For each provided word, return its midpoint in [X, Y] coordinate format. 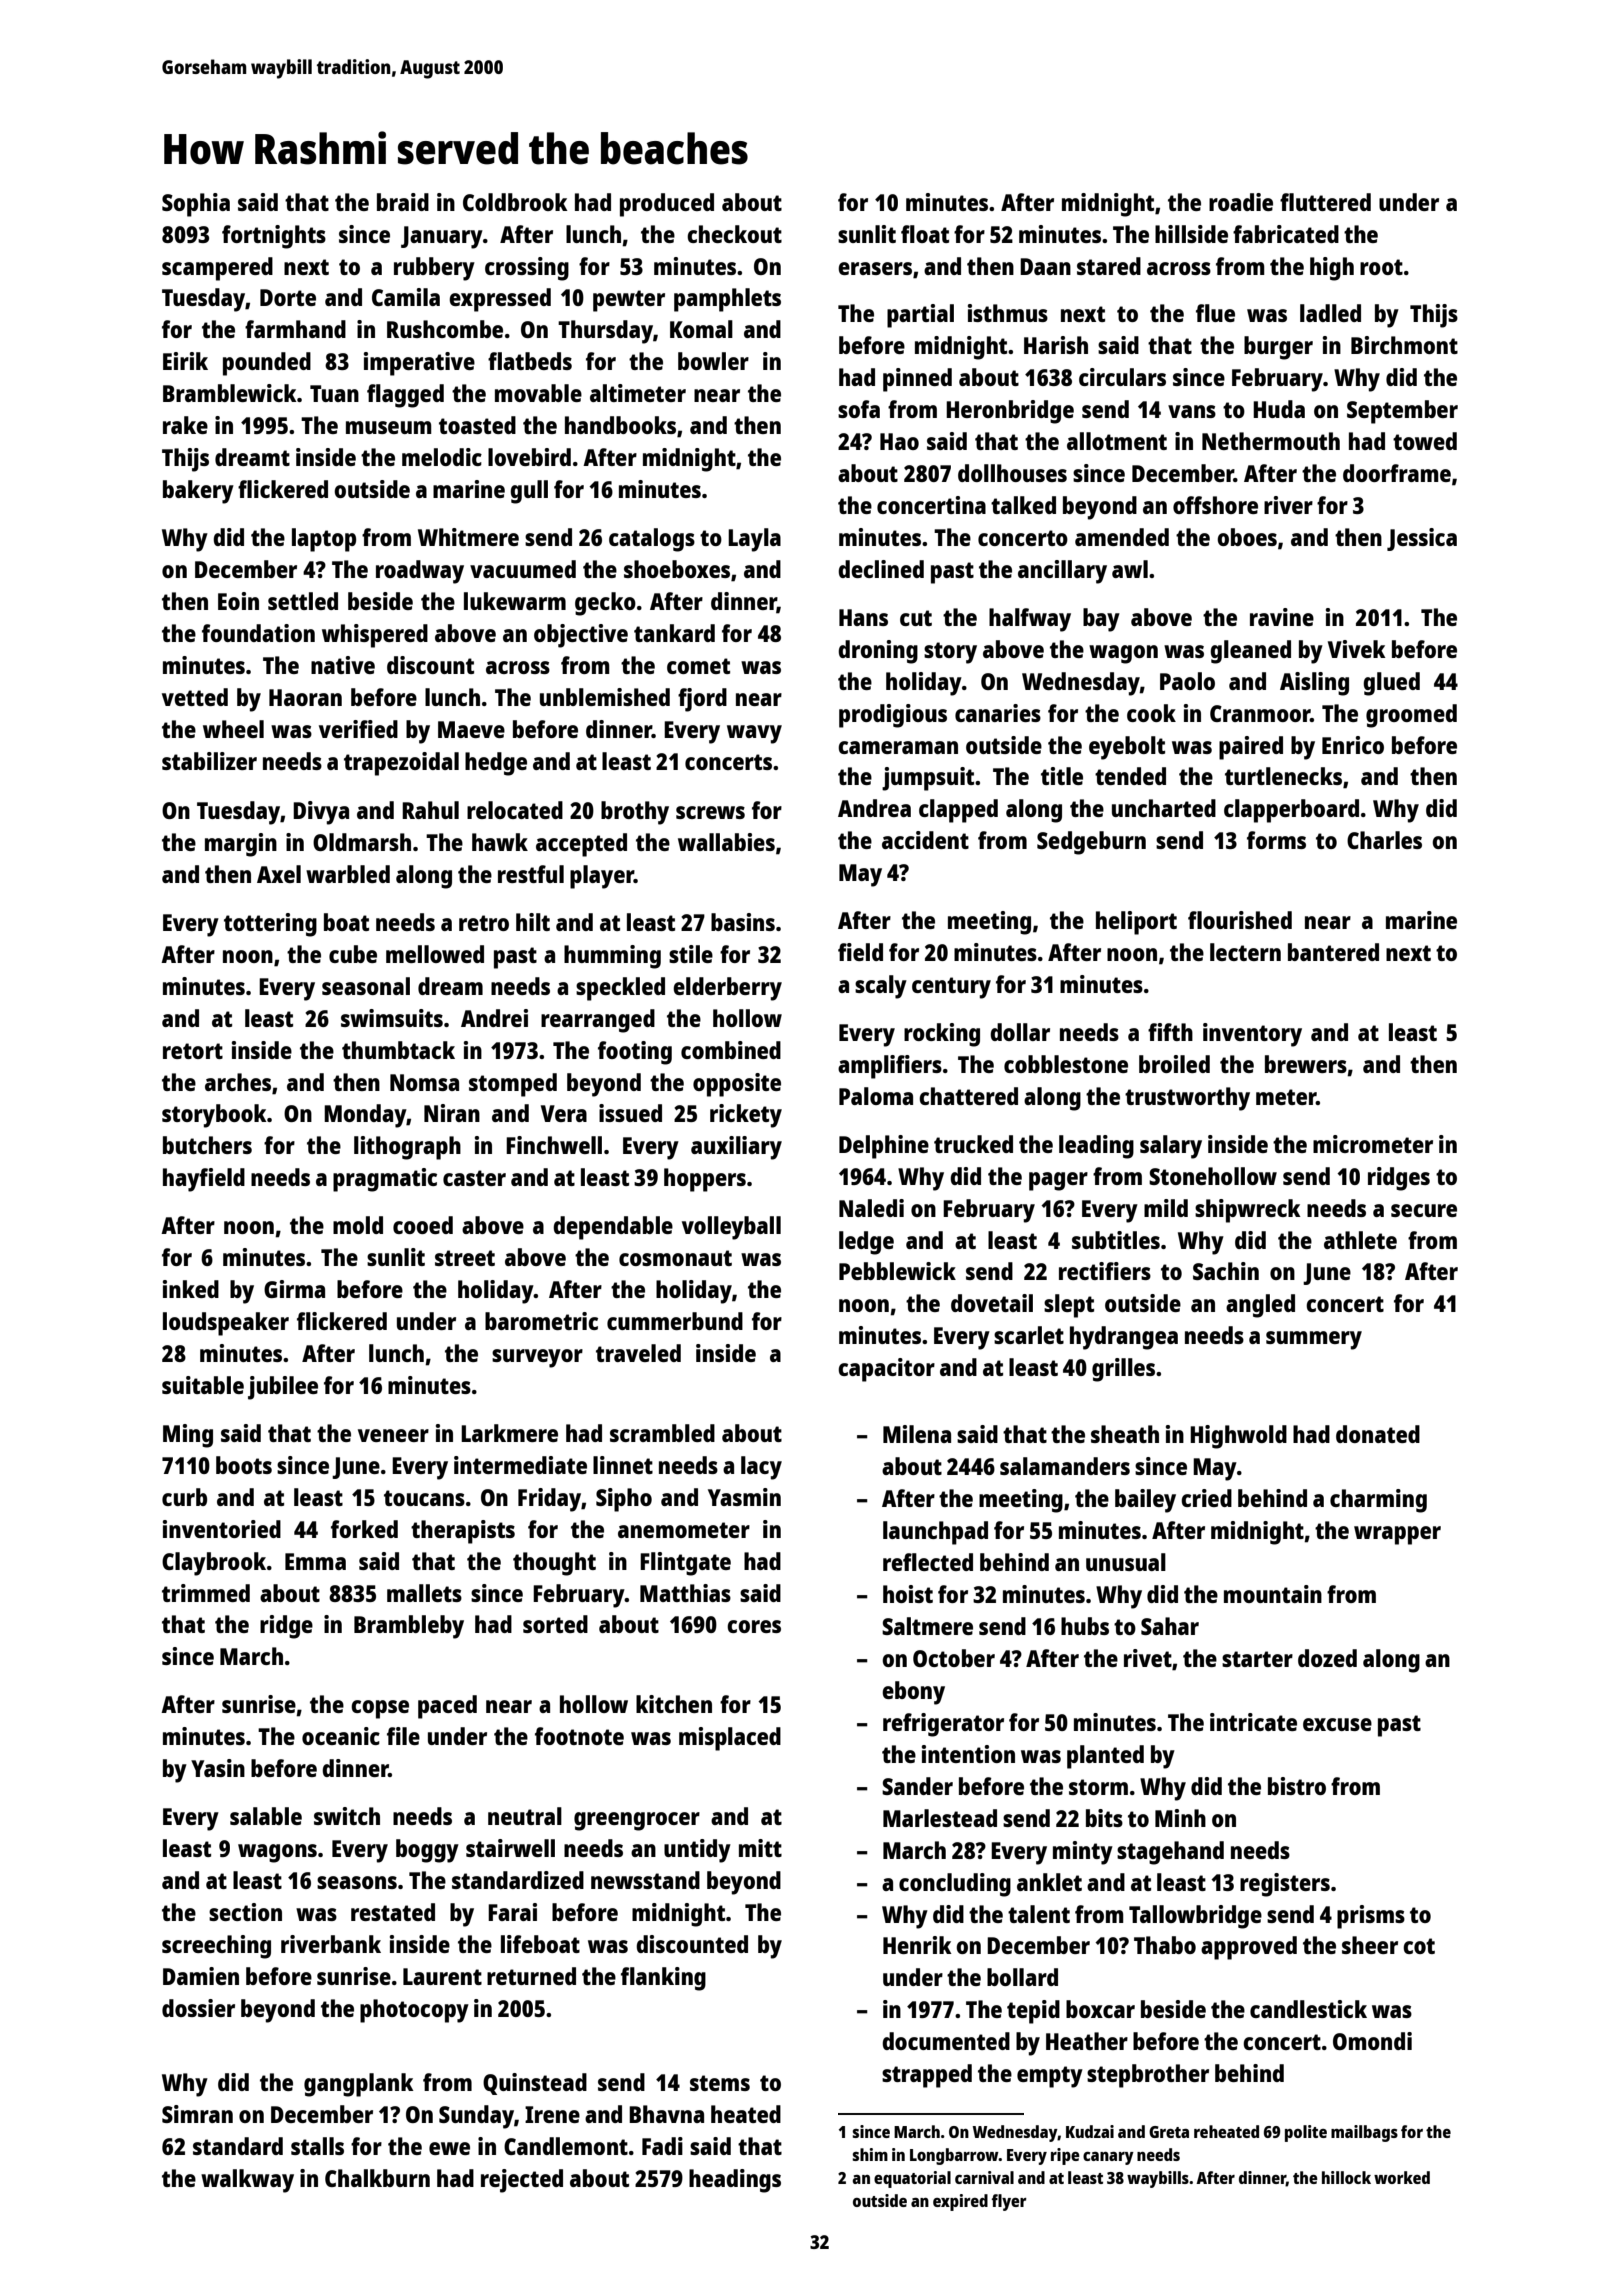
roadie [1241, 202]
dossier [198, 2008]
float [925, 234]
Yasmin [744, 1497]
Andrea [874, 808]
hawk [500, 842]
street [465, 1258]
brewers [1306, 1064]
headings [735, 2181]
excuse [1337, 1724]
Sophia [196, 205]
